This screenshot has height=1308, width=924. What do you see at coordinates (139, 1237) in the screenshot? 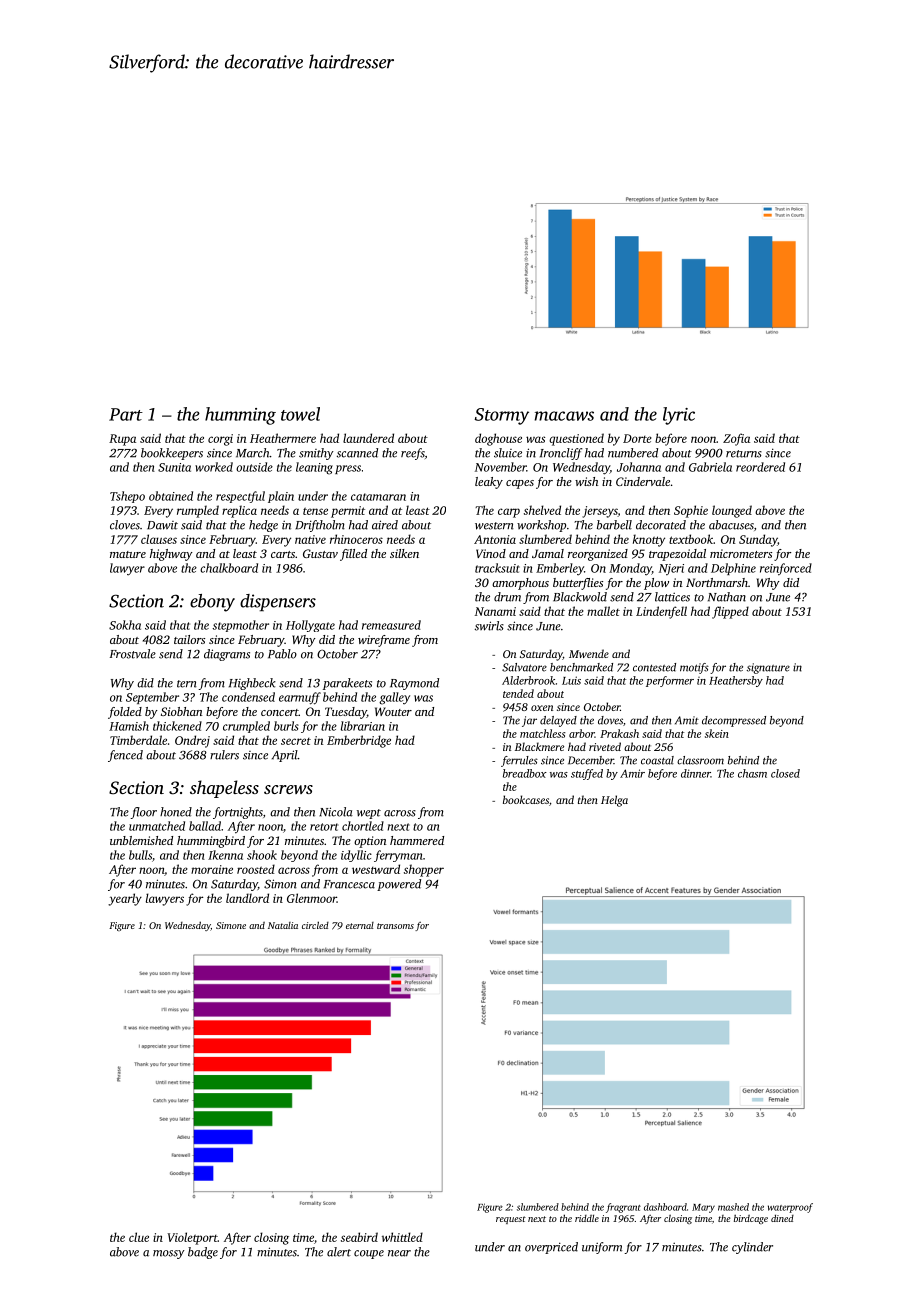
I see `clue` at bounding box center [139, 1237].
